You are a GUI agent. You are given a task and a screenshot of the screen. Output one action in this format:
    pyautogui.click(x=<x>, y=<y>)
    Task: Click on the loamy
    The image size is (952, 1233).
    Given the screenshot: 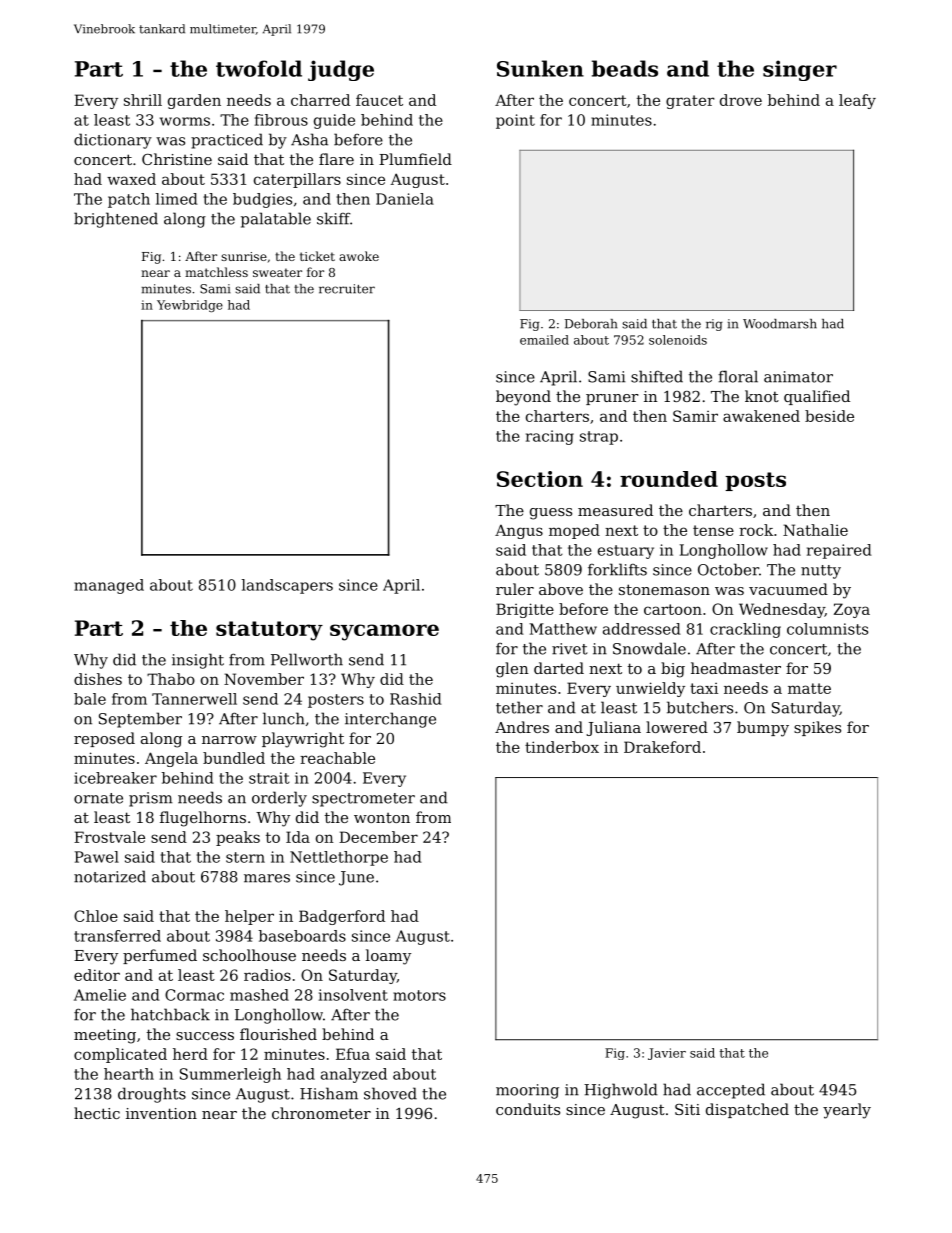 What is the action you would take?
    pyautogui.click(x=388, y=957)
